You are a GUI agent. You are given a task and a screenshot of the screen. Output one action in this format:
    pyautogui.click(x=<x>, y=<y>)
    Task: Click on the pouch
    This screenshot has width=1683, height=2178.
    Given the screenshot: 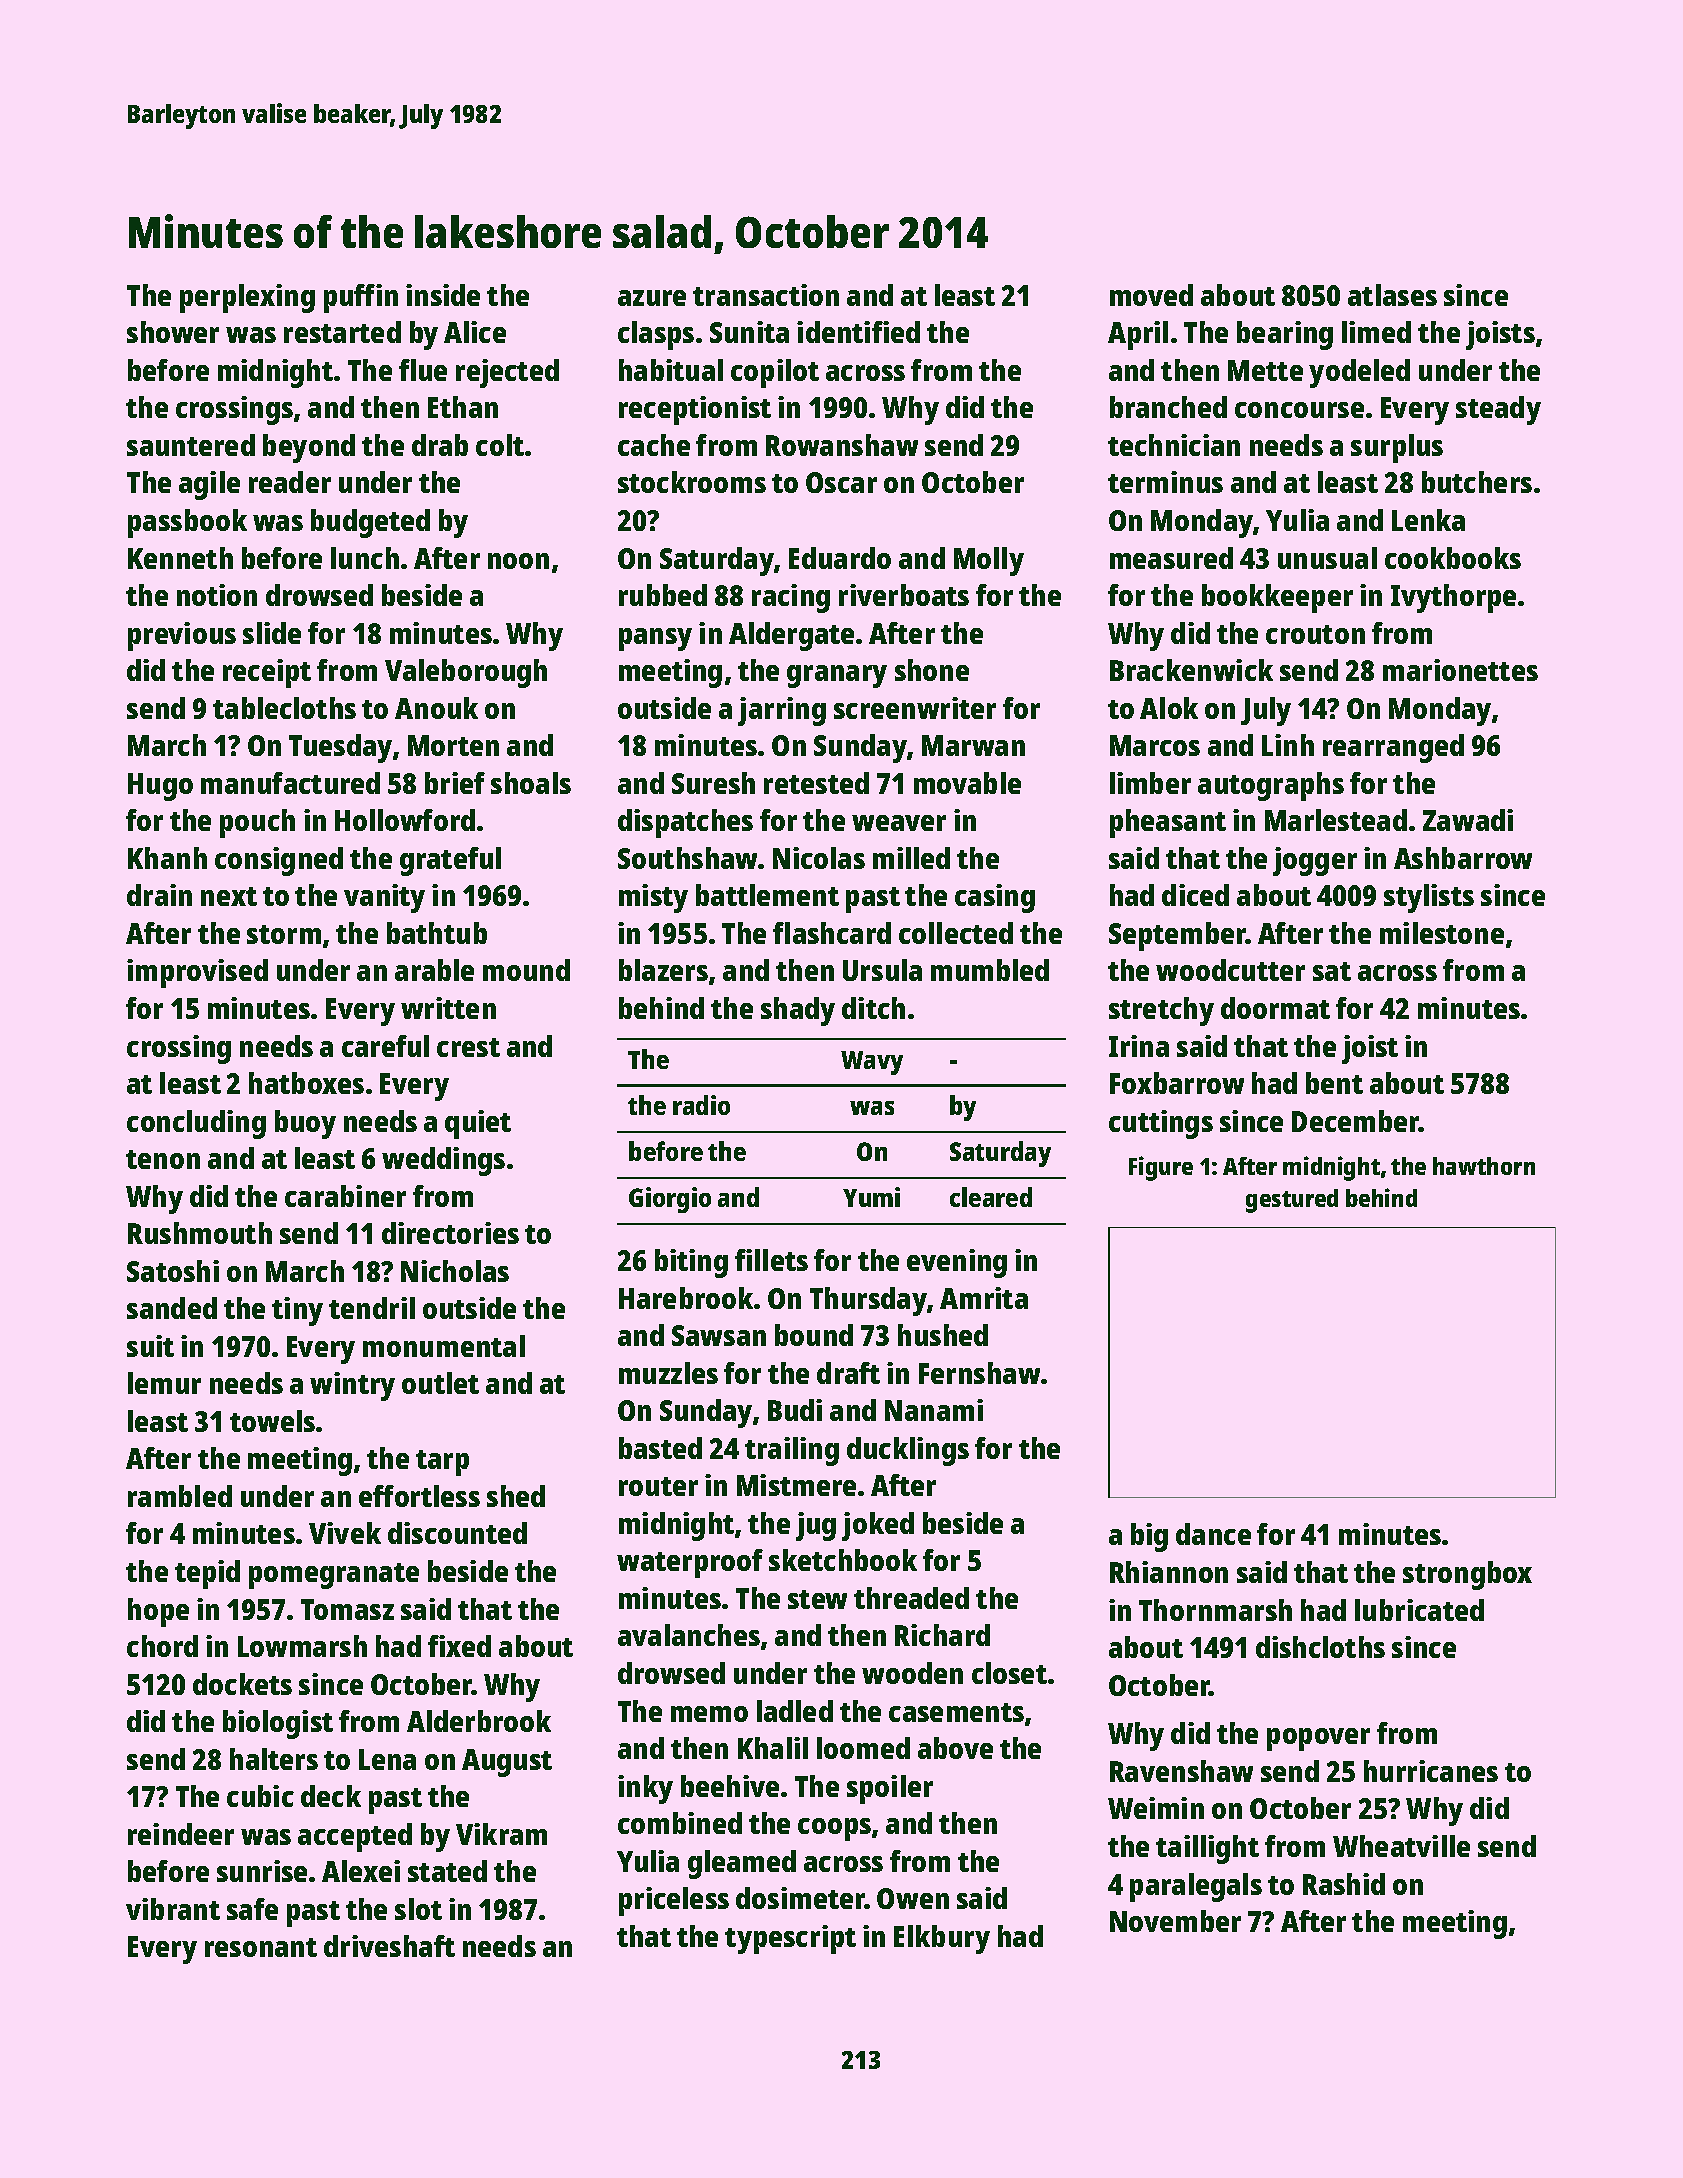 What is the action you would take?
    pyautogui.click(x=257, y=823)
